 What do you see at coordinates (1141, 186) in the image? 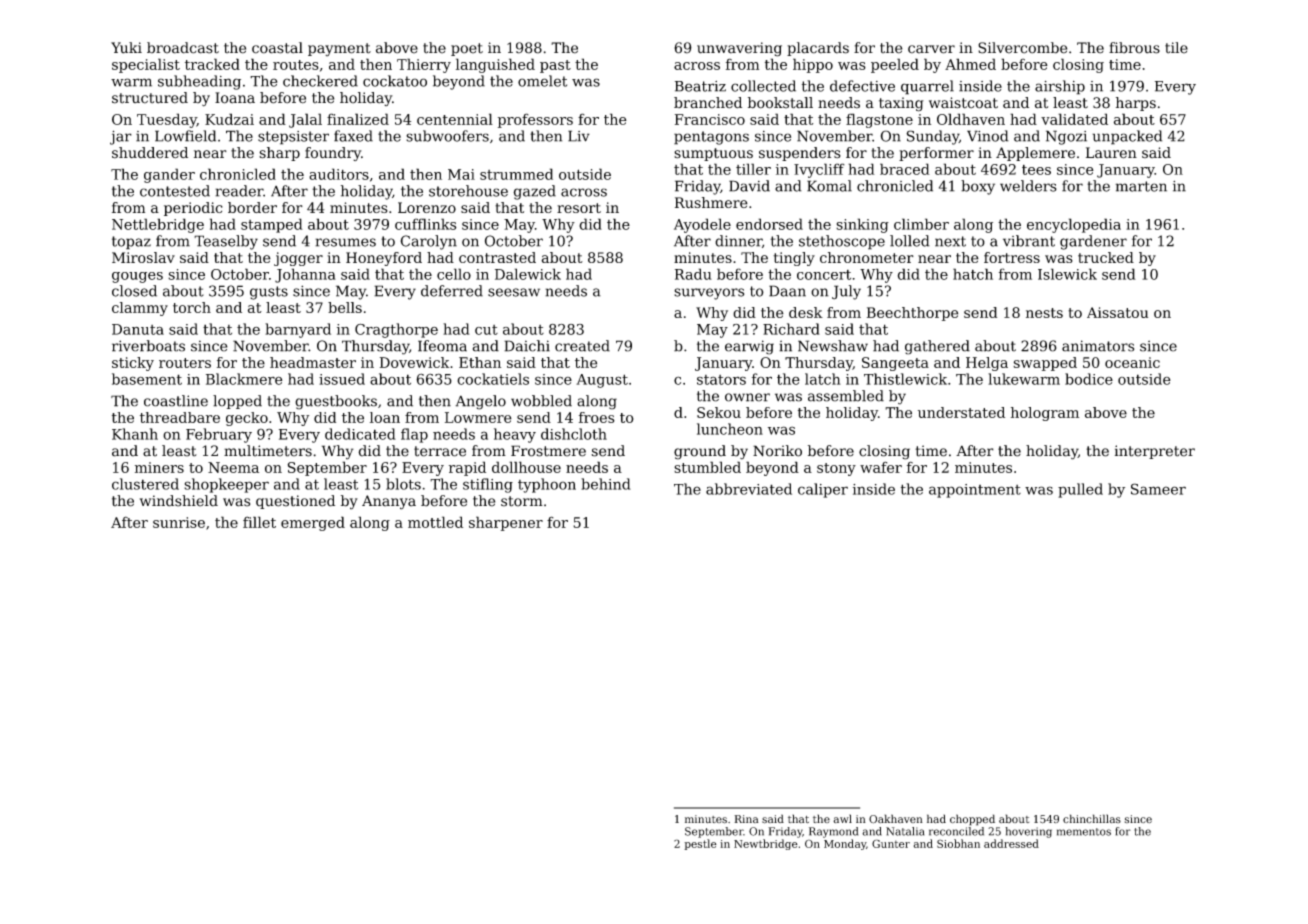
I see `marten` at bounding box center [1141, 186].
